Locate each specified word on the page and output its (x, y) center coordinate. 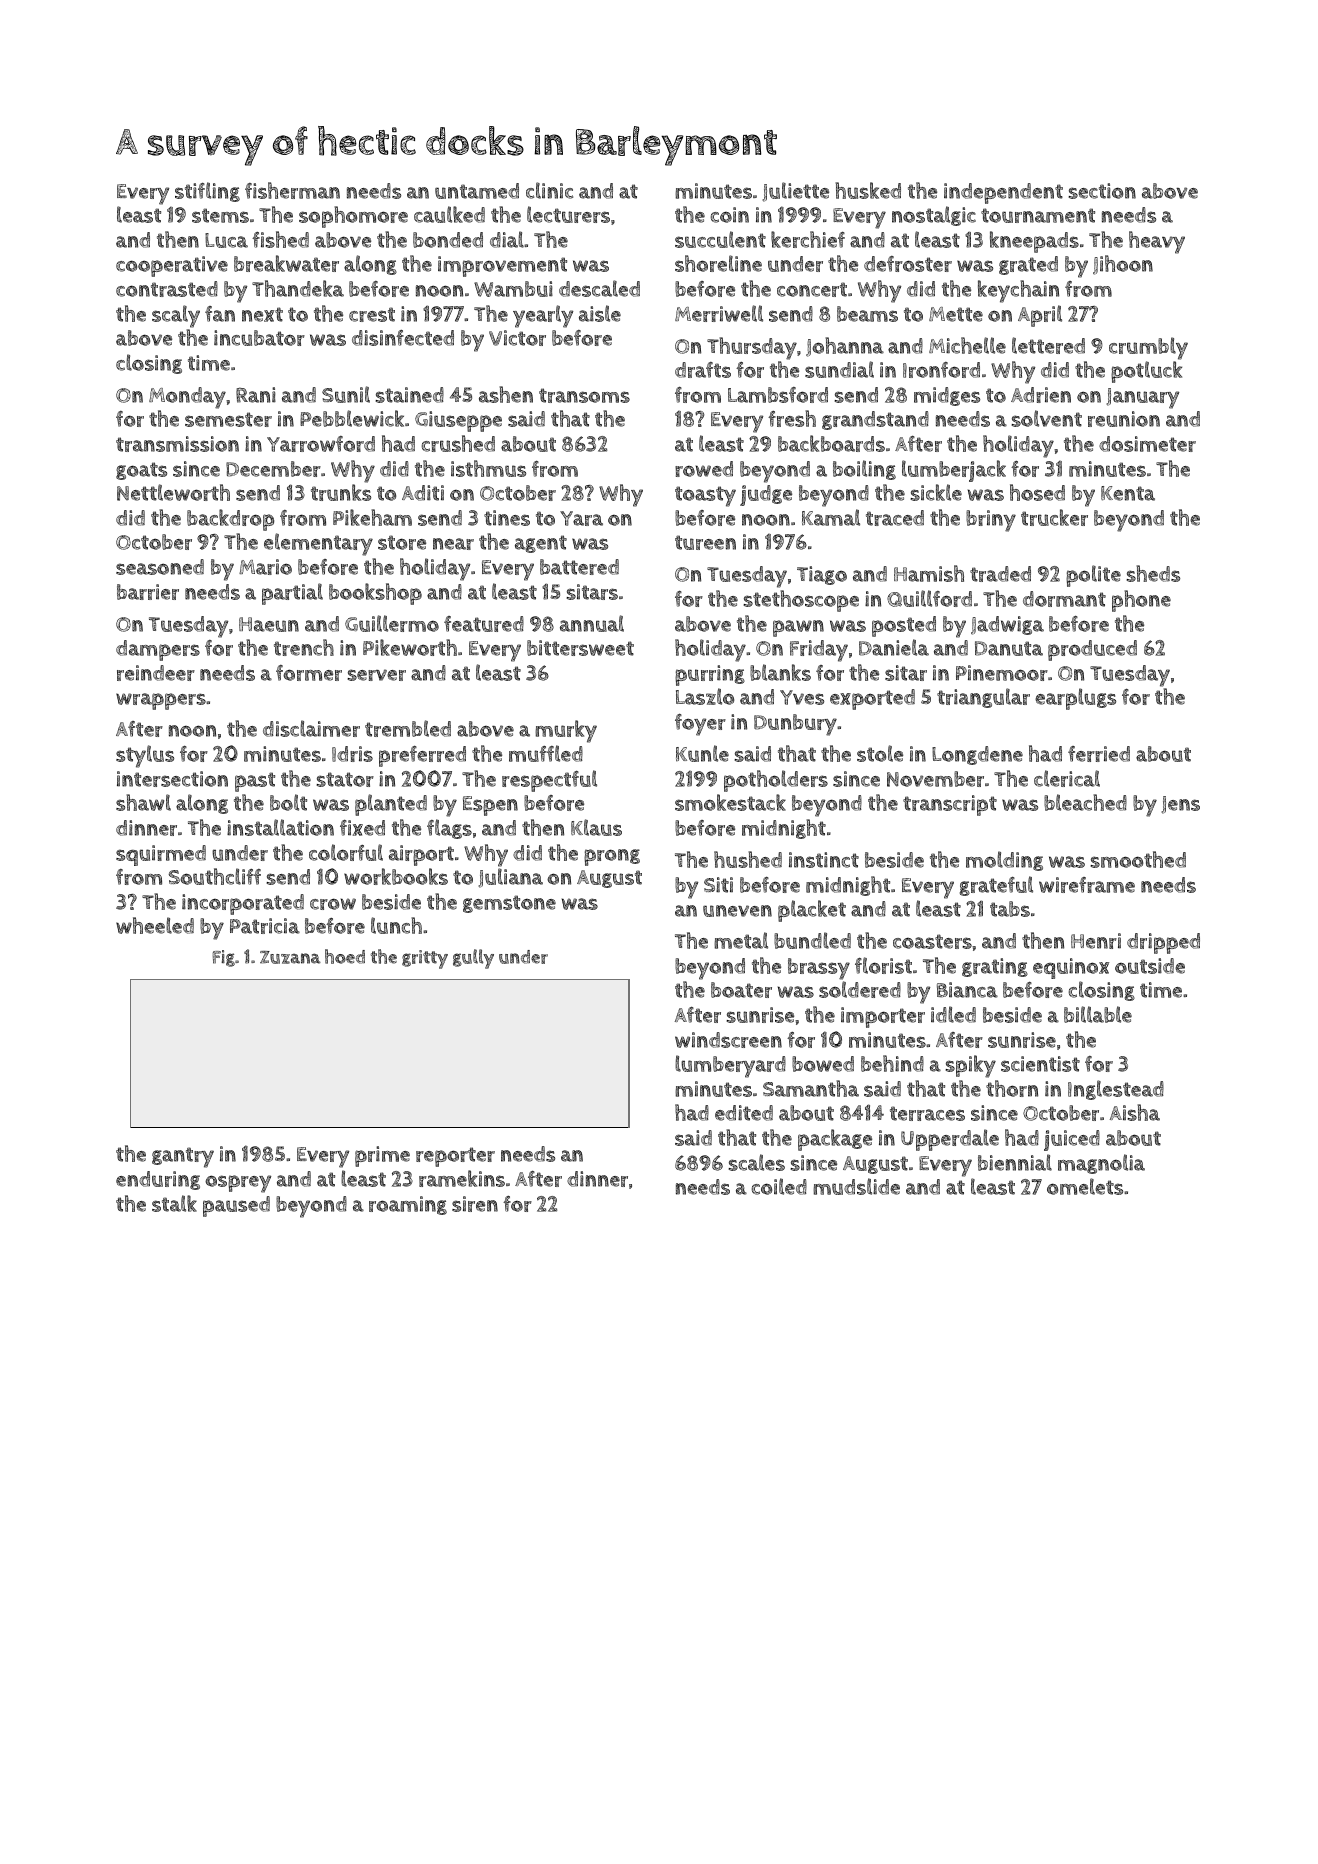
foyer (700, 725)
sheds (1153, 573)
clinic (549, 190)
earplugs (1075, 699)
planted (391, 805)
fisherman (292, 190)
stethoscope (801, 601)
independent (1003, 193)
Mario (265, 567)
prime (382, 1156)
